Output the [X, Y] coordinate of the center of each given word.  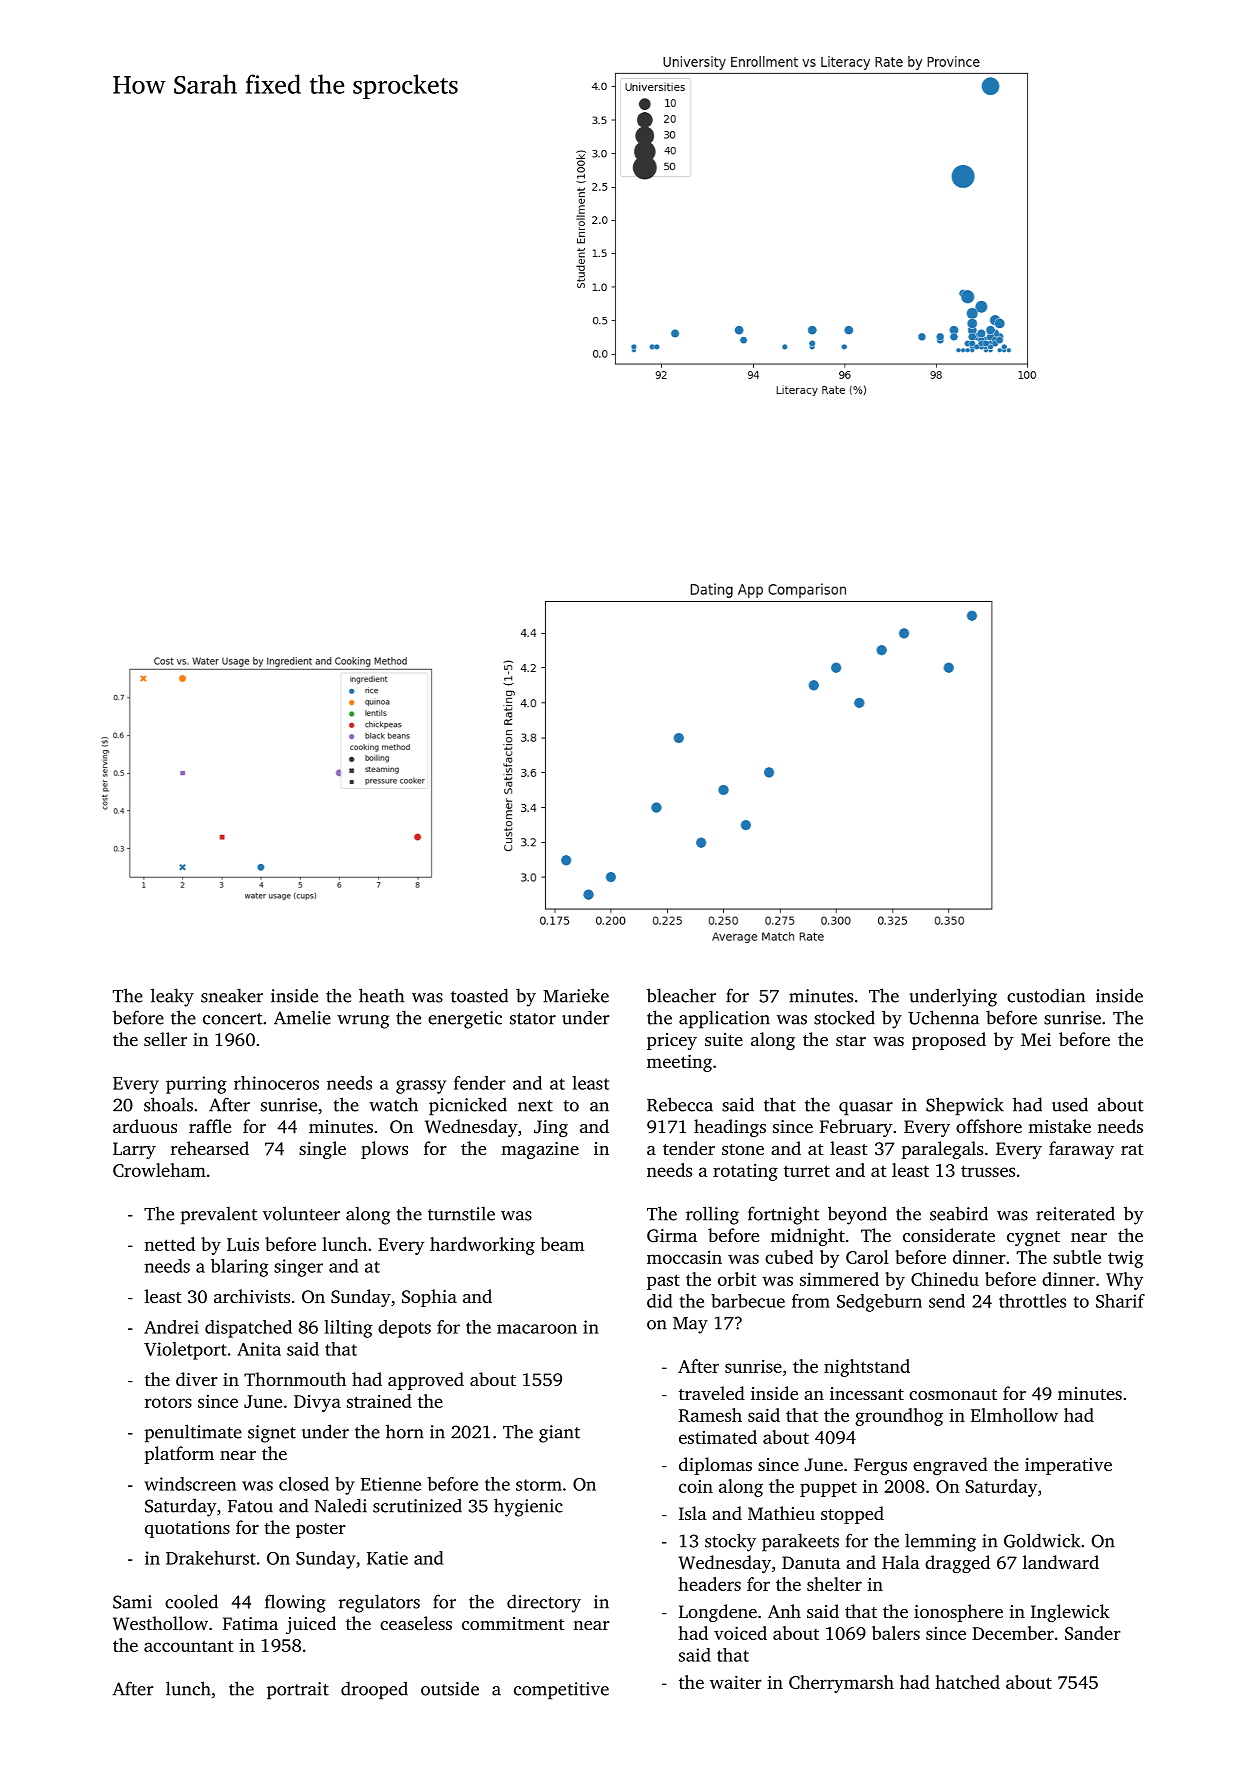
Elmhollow [1014, 1415]
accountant [188, 1646]
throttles [1032, 1301]
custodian [1046, 995]
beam [562, 1244]
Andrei [171, 1327]
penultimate [193, 1433]
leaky [172, 997]
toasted [479, 995]
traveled [712, 1393]
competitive [561, 1691]
